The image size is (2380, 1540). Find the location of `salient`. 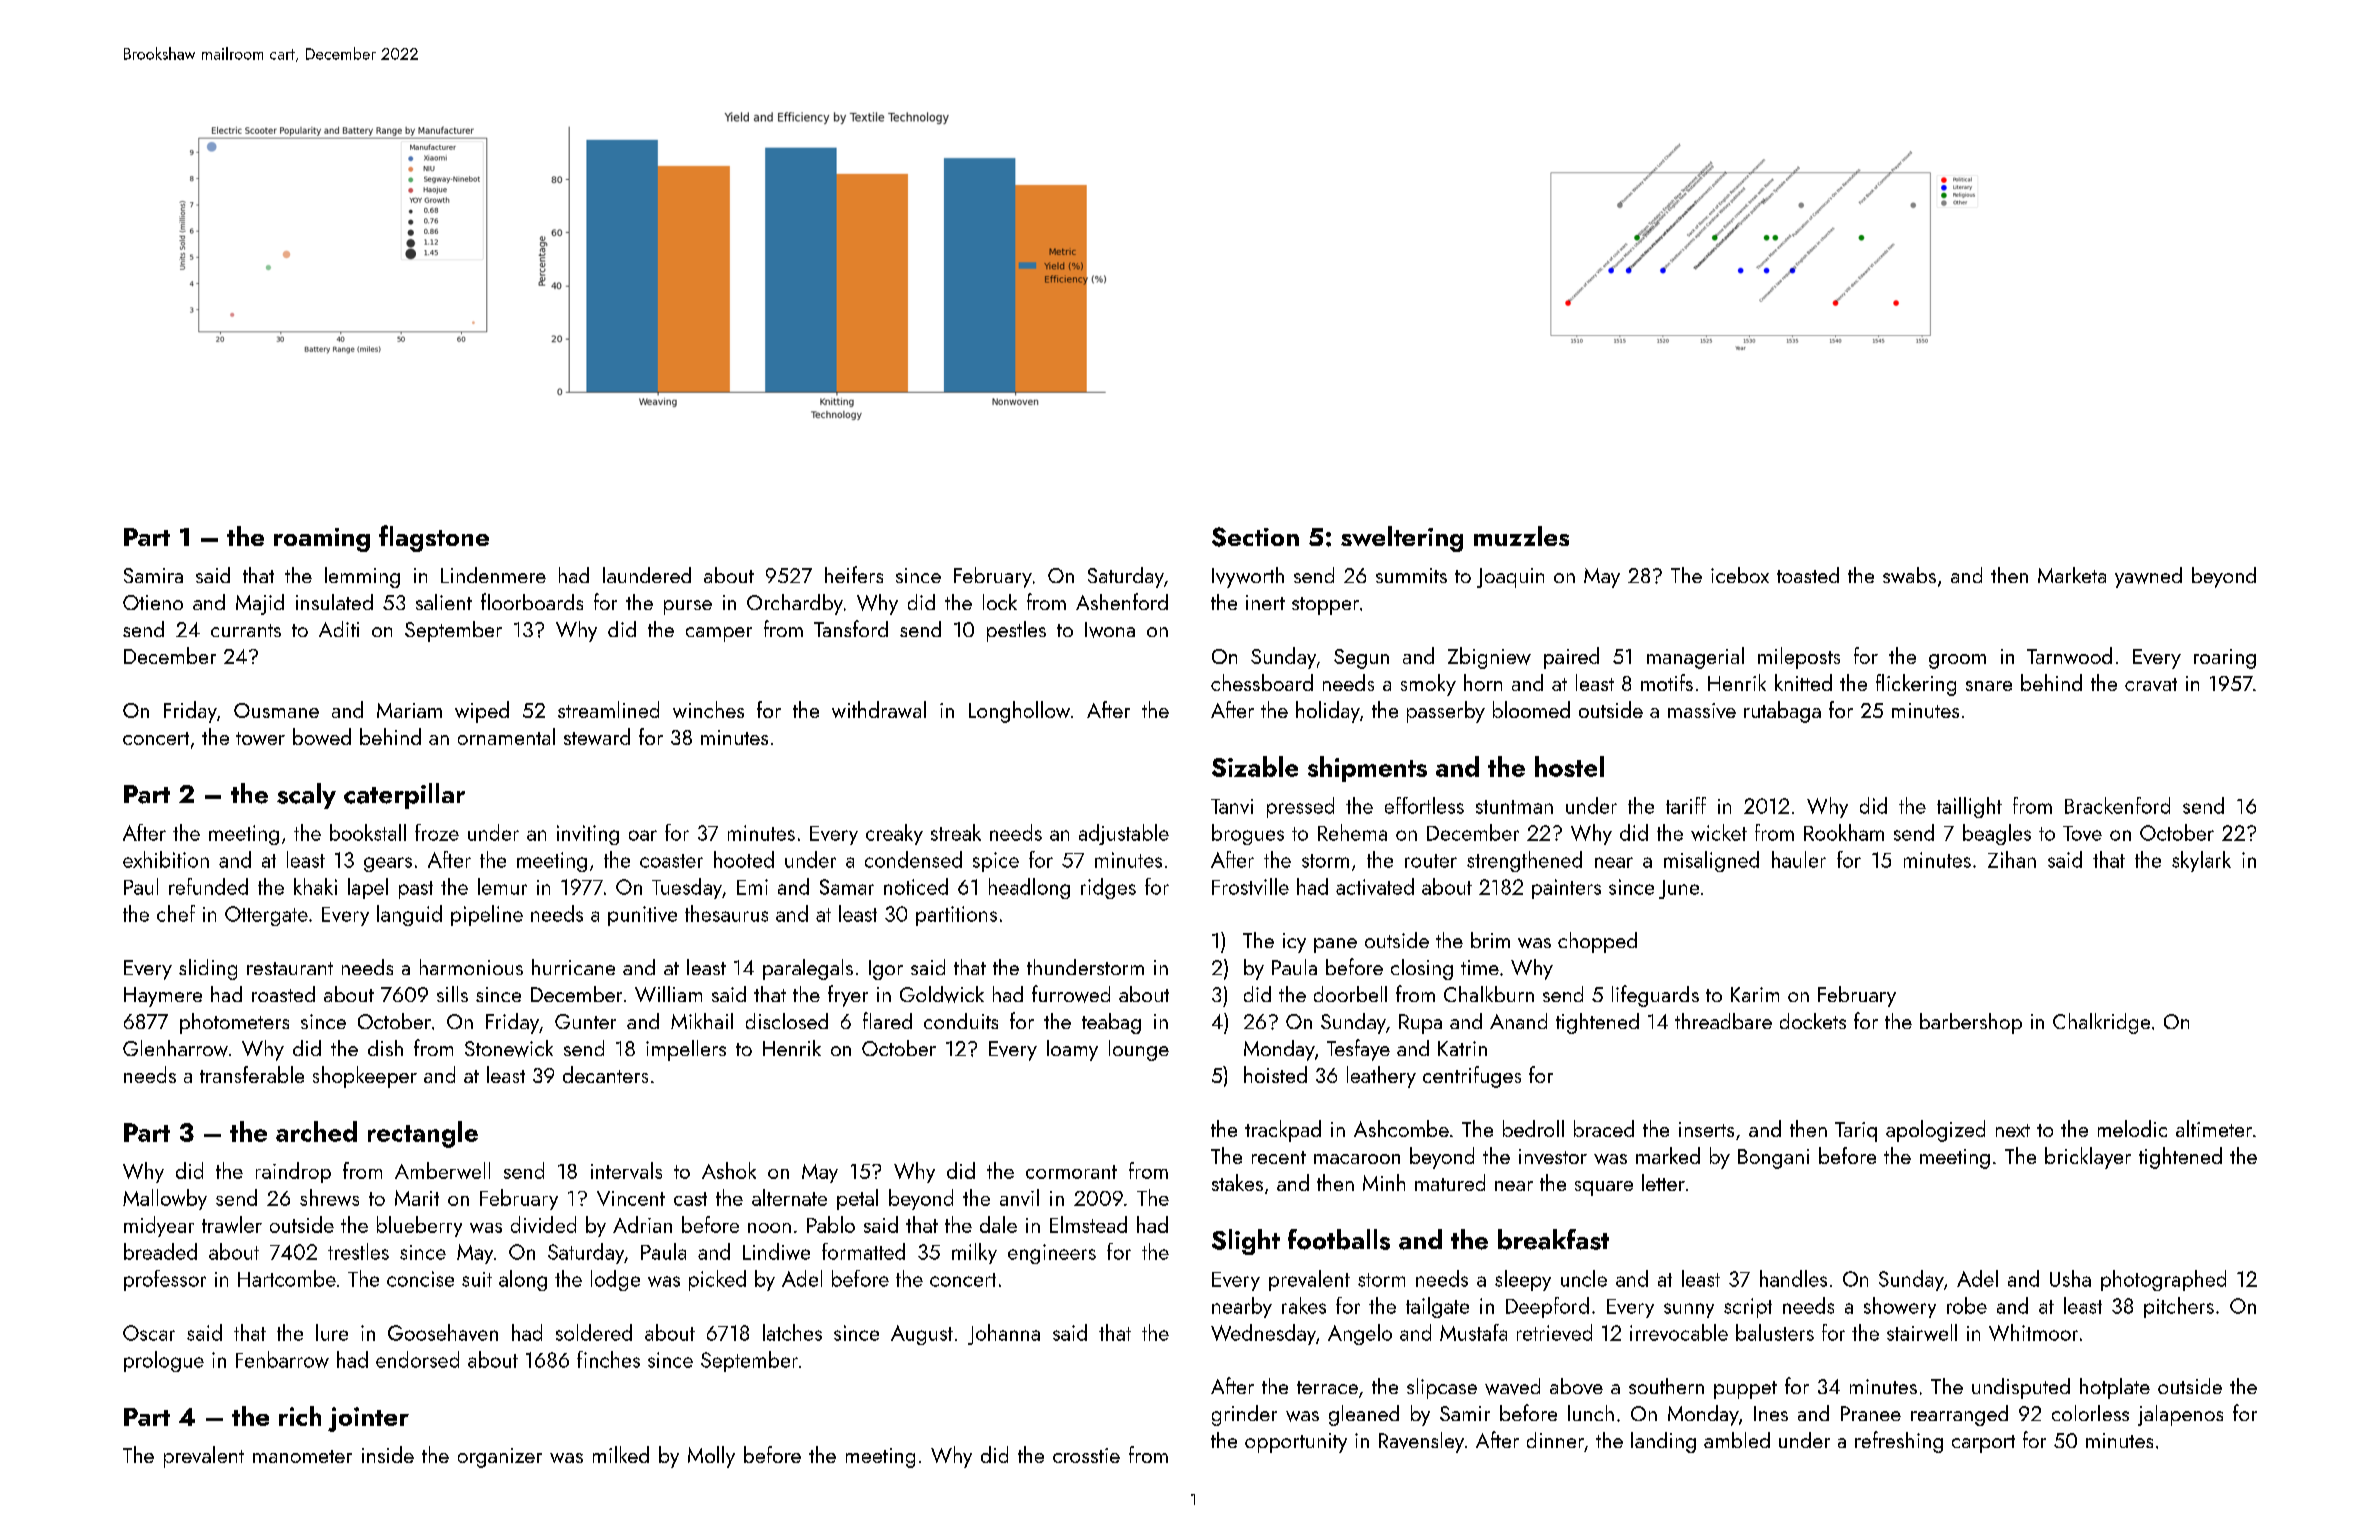

salient is located at coordinates (444, 602).
